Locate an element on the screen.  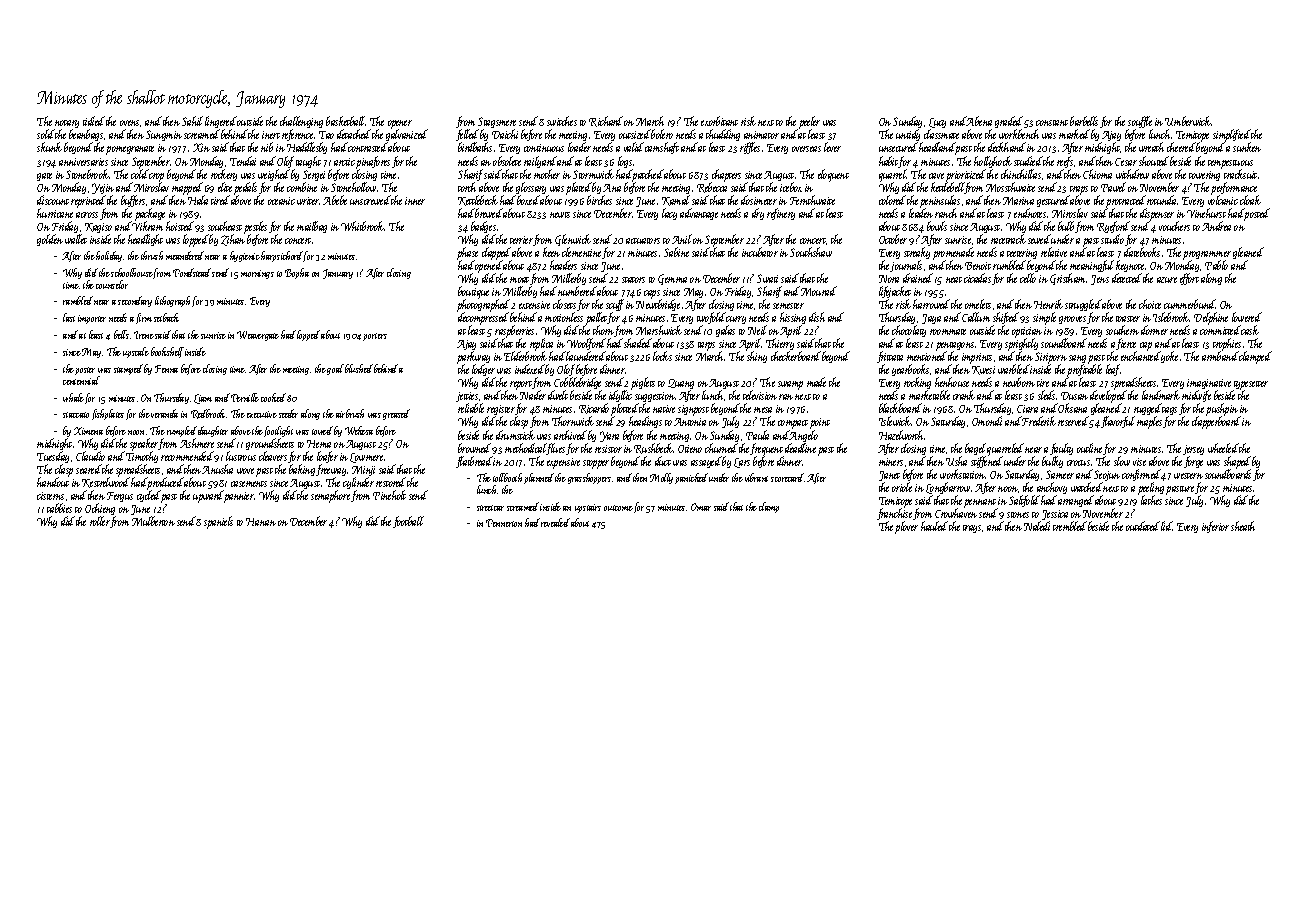
locks is located at coordinates (662, 356).
